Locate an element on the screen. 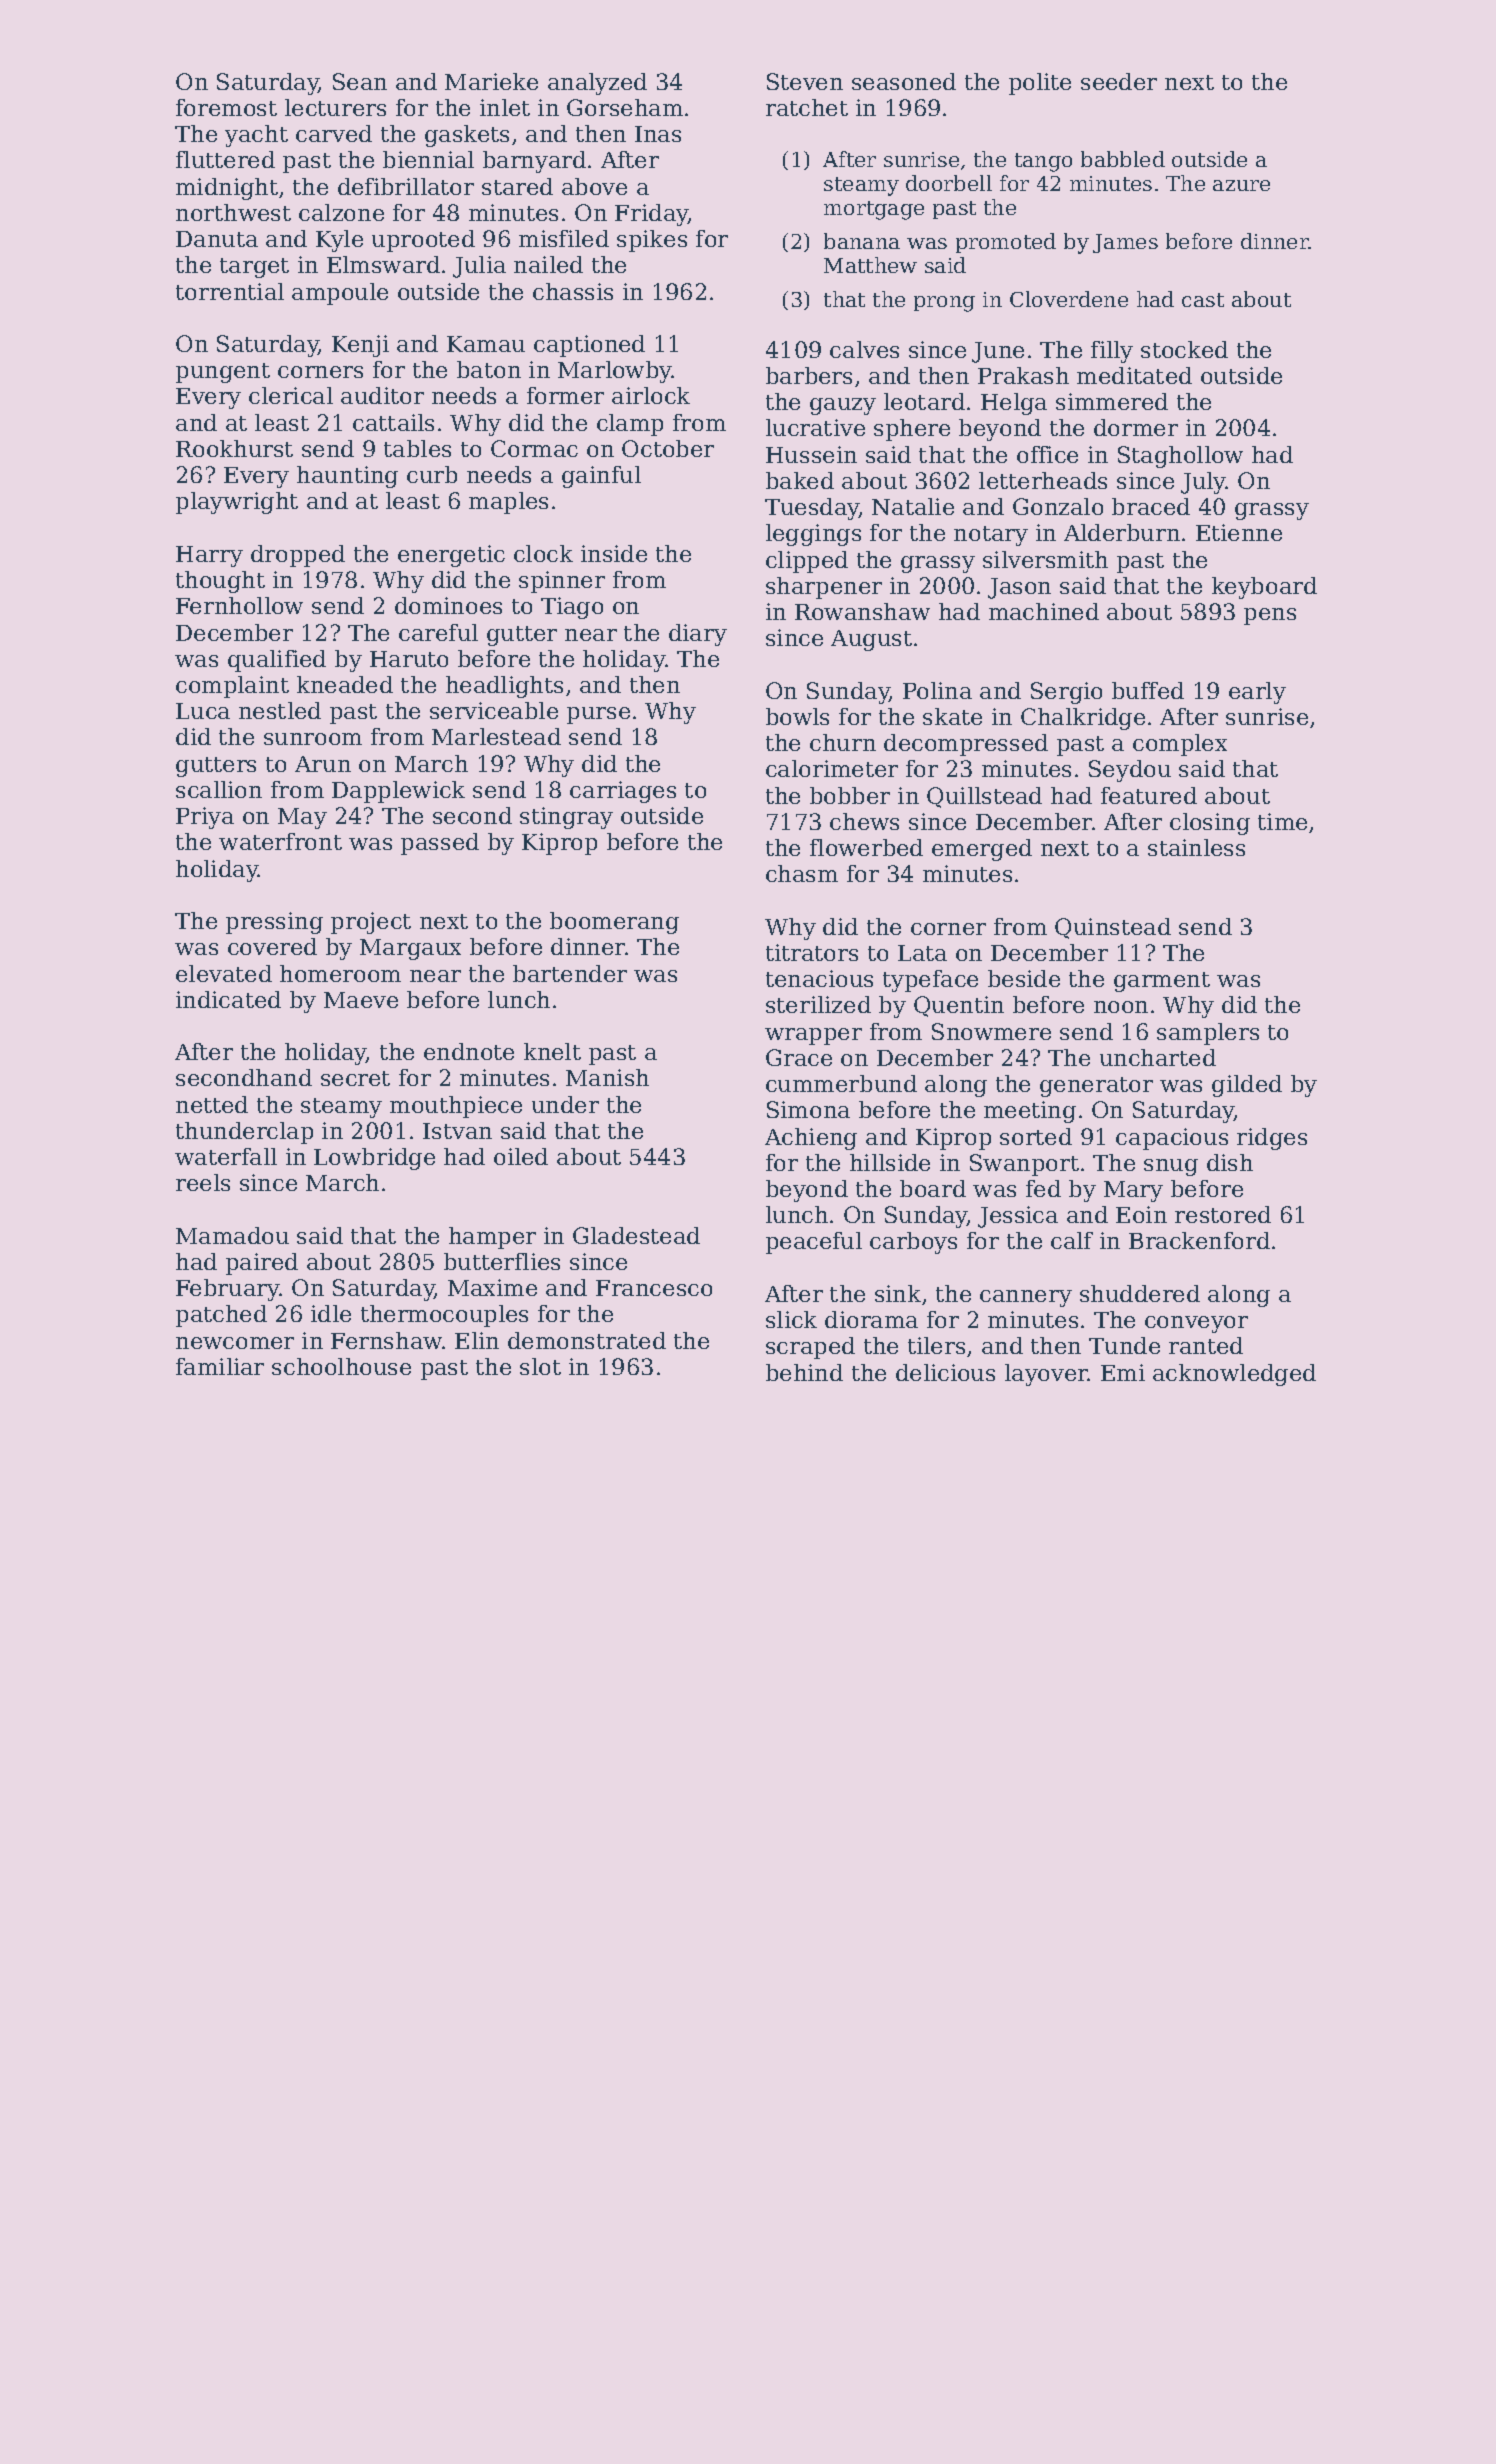 The height and width of the screenshot is (2464, 1496). early is located at coordinates (1257, 693).
